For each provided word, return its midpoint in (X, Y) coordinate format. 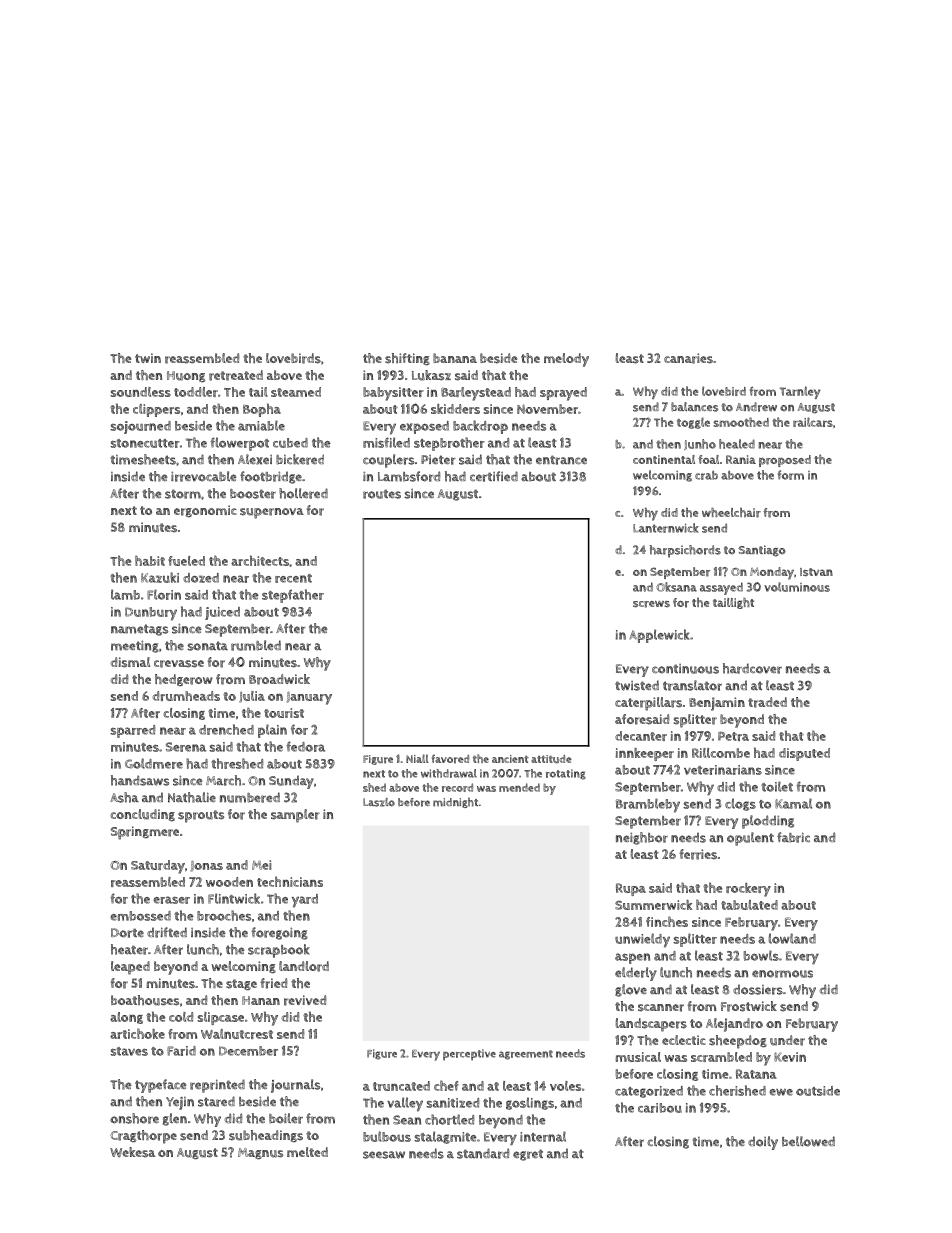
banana (455, 358)
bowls (761, 955)
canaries (688, 358)
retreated (236, 375)
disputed (804, 754)
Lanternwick (666, 528)
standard (483, 1153)
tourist (284, 713)
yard (305, 900)
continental (664, 459)
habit (150, 560)
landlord (304, 966)
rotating (566, 774)
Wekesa (132, 1152)
